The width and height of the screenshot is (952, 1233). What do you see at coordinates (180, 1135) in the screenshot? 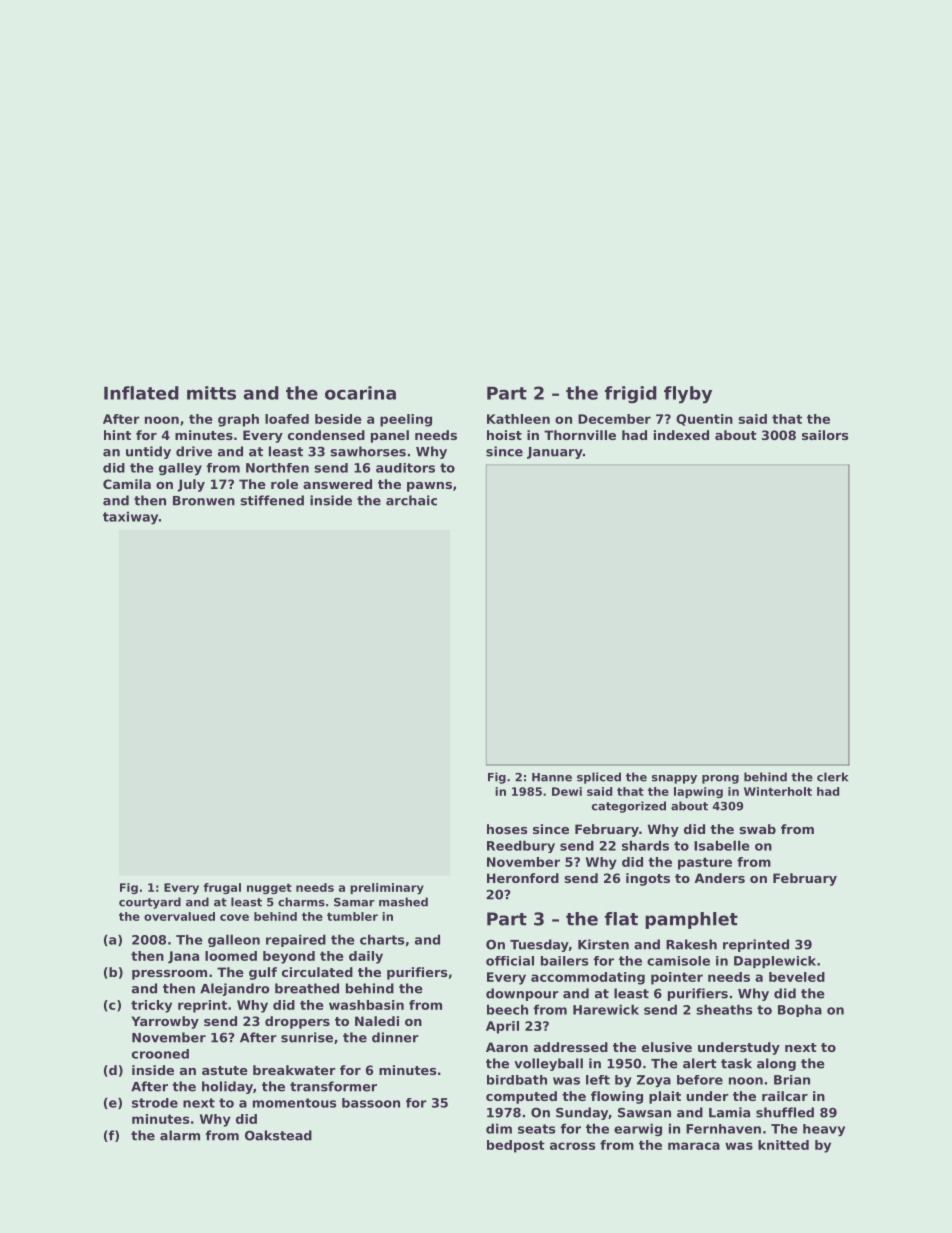
I see `alarm` at bounding box center [180, 1135].
